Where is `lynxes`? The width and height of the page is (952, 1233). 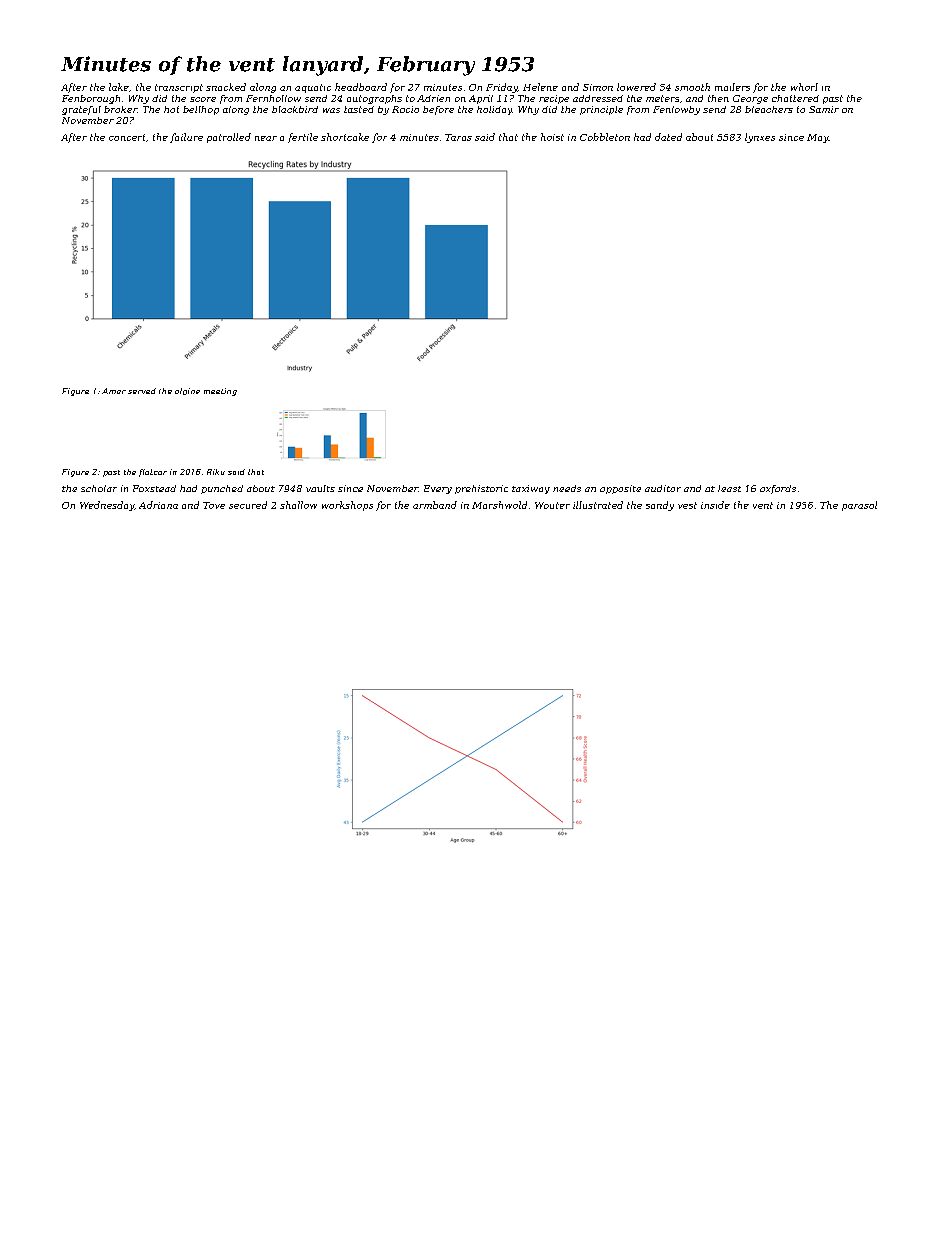 lynxes is located at coordinates (760, 138).
